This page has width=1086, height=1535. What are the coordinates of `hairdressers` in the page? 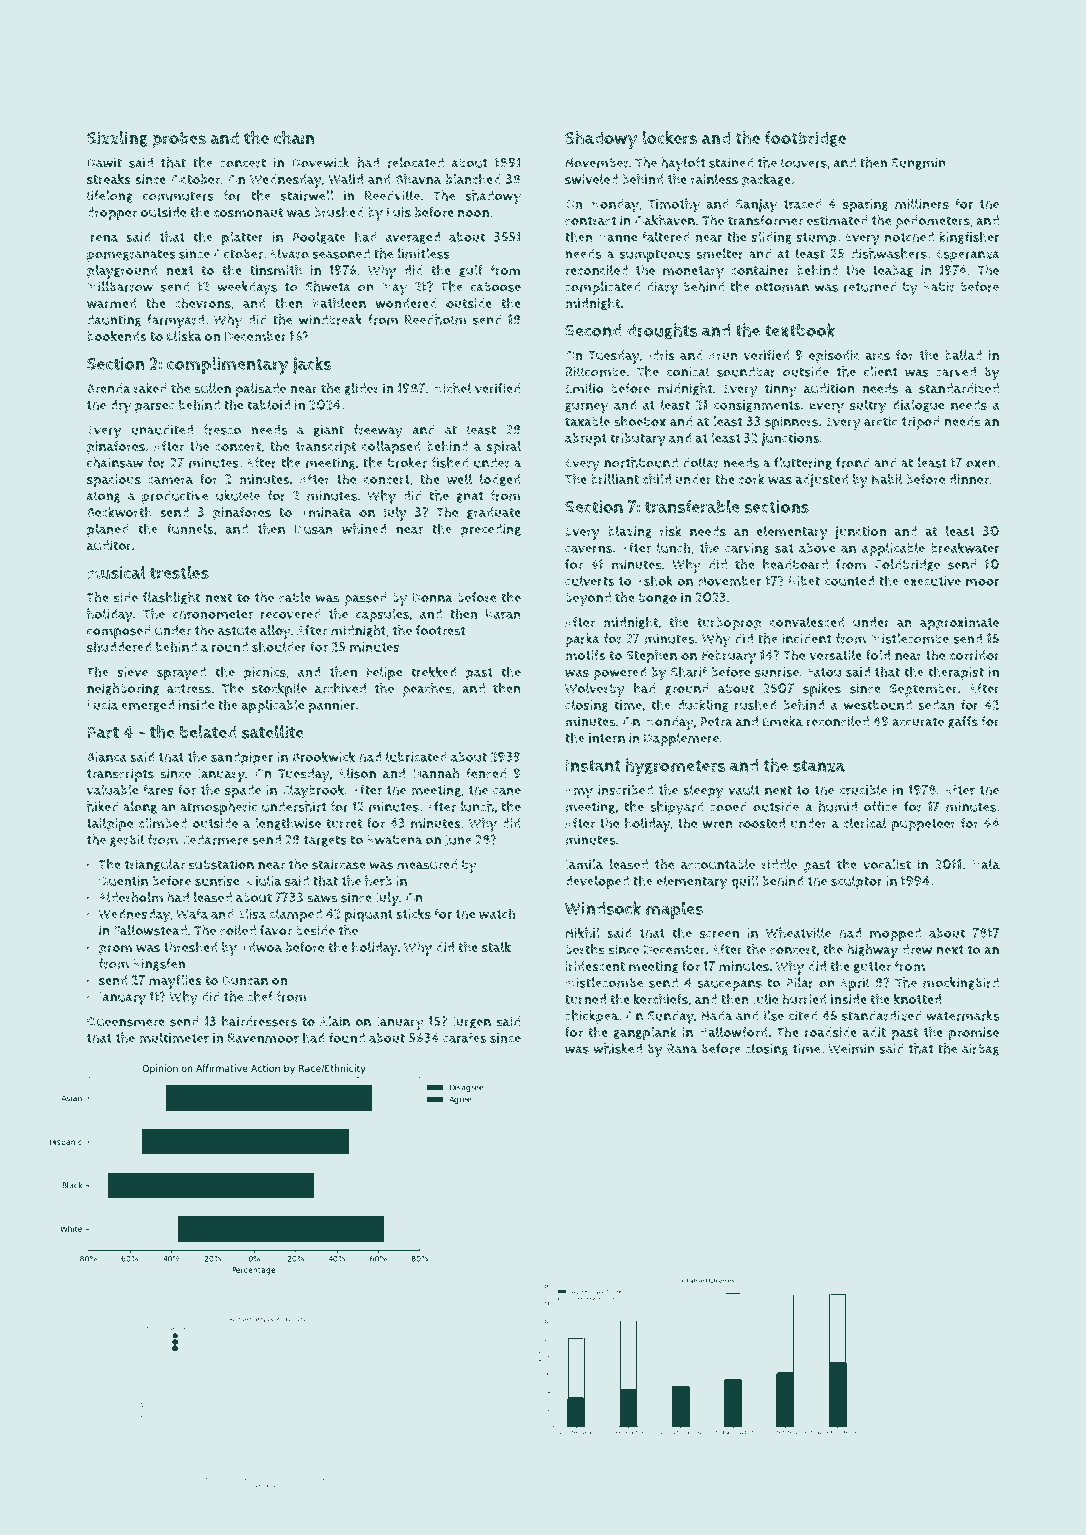 It's located at (259, 1021).
